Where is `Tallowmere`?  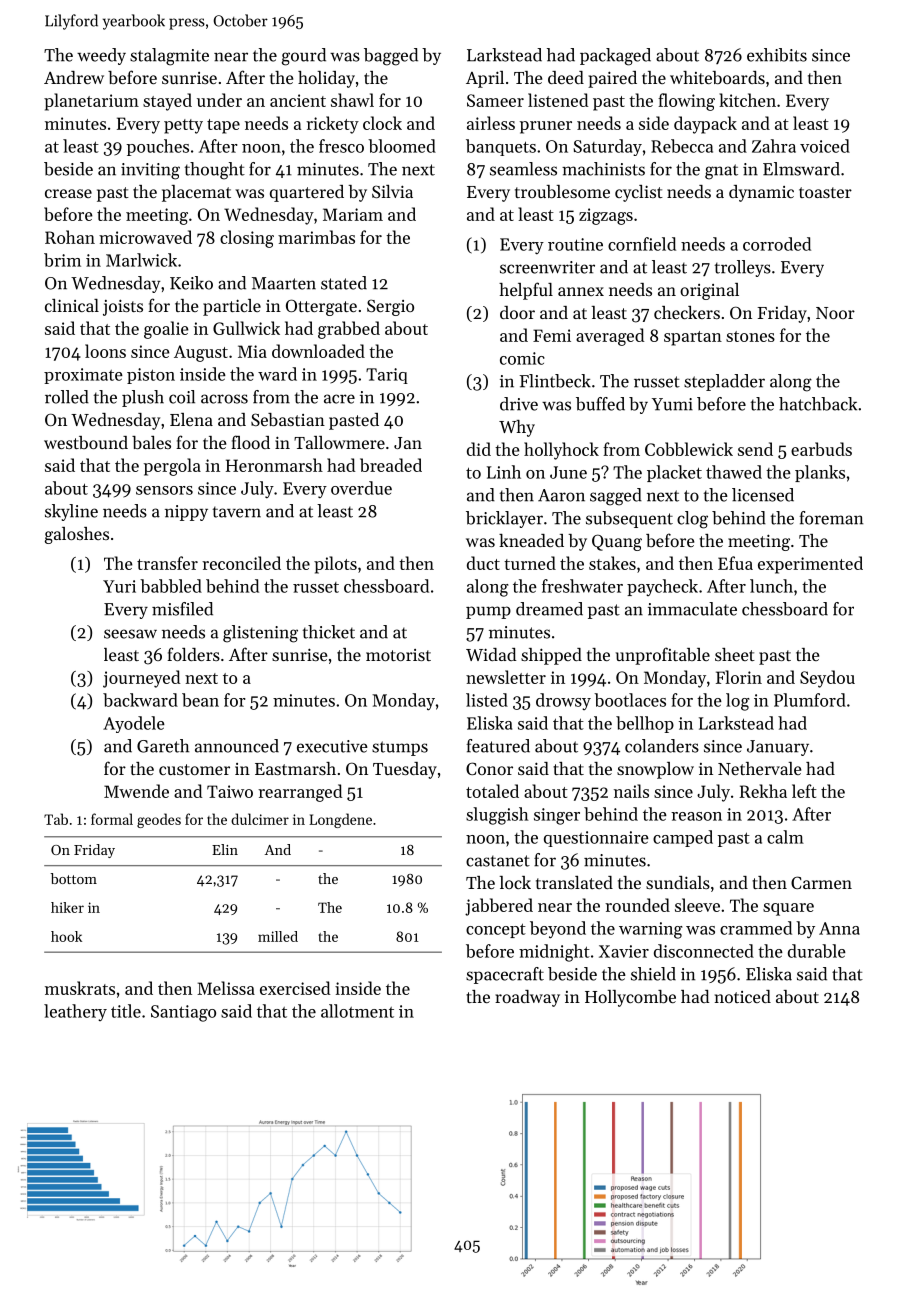
Tallowmere is located at coordinates (339, 442).
